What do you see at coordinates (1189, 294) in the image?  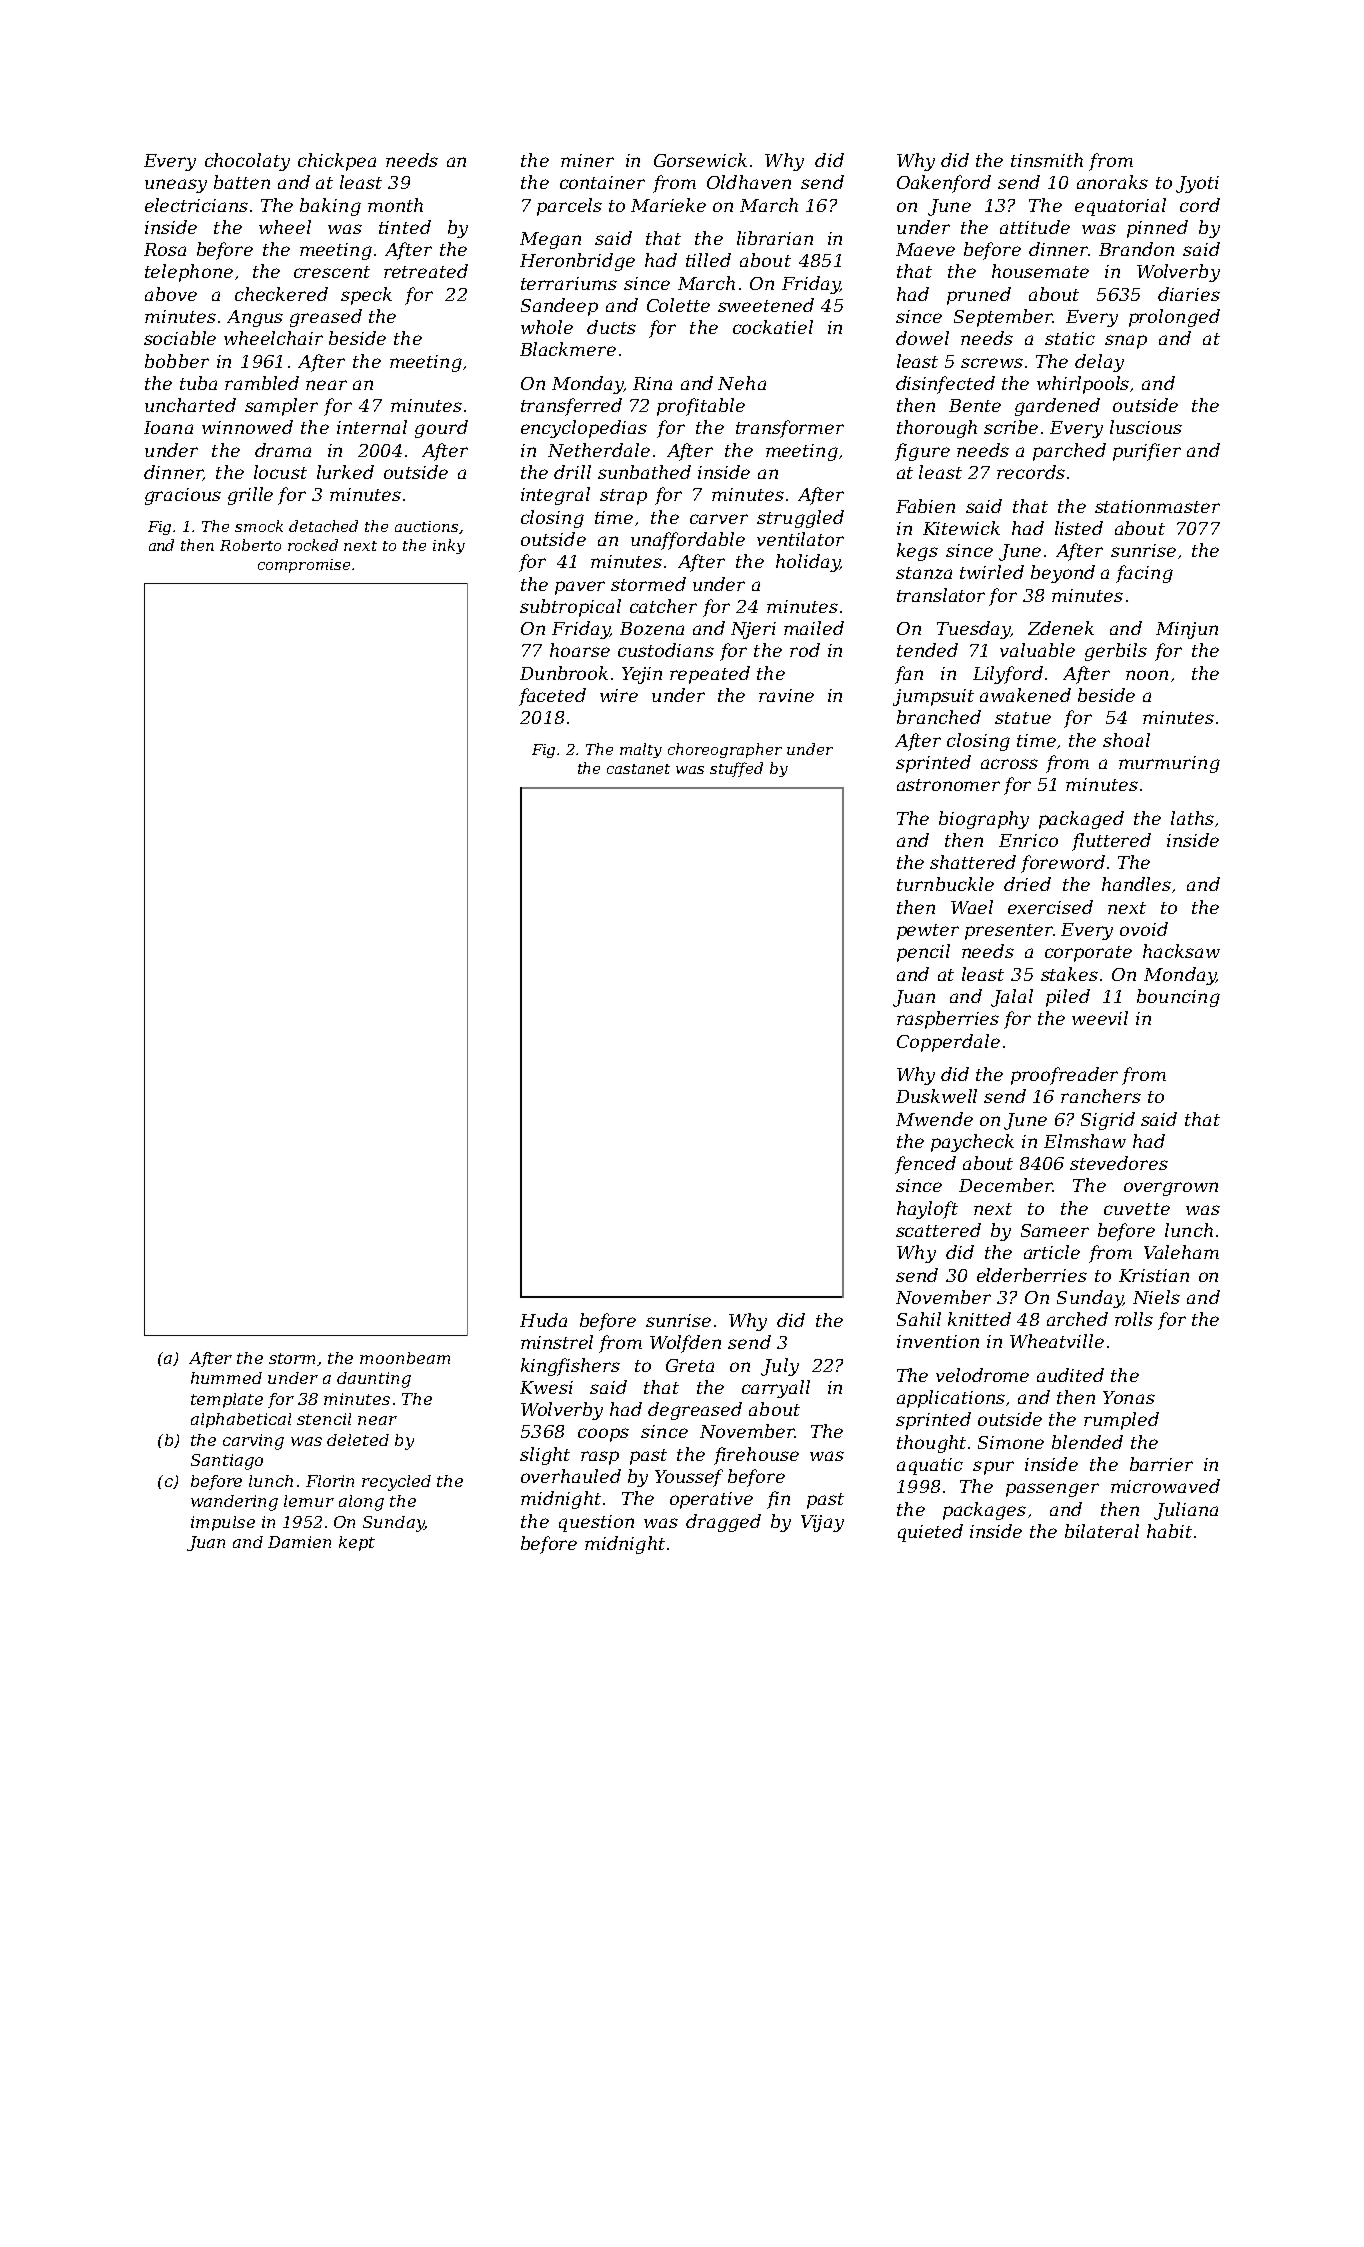 I see `diaries` at bounding box center [1189, 294].
